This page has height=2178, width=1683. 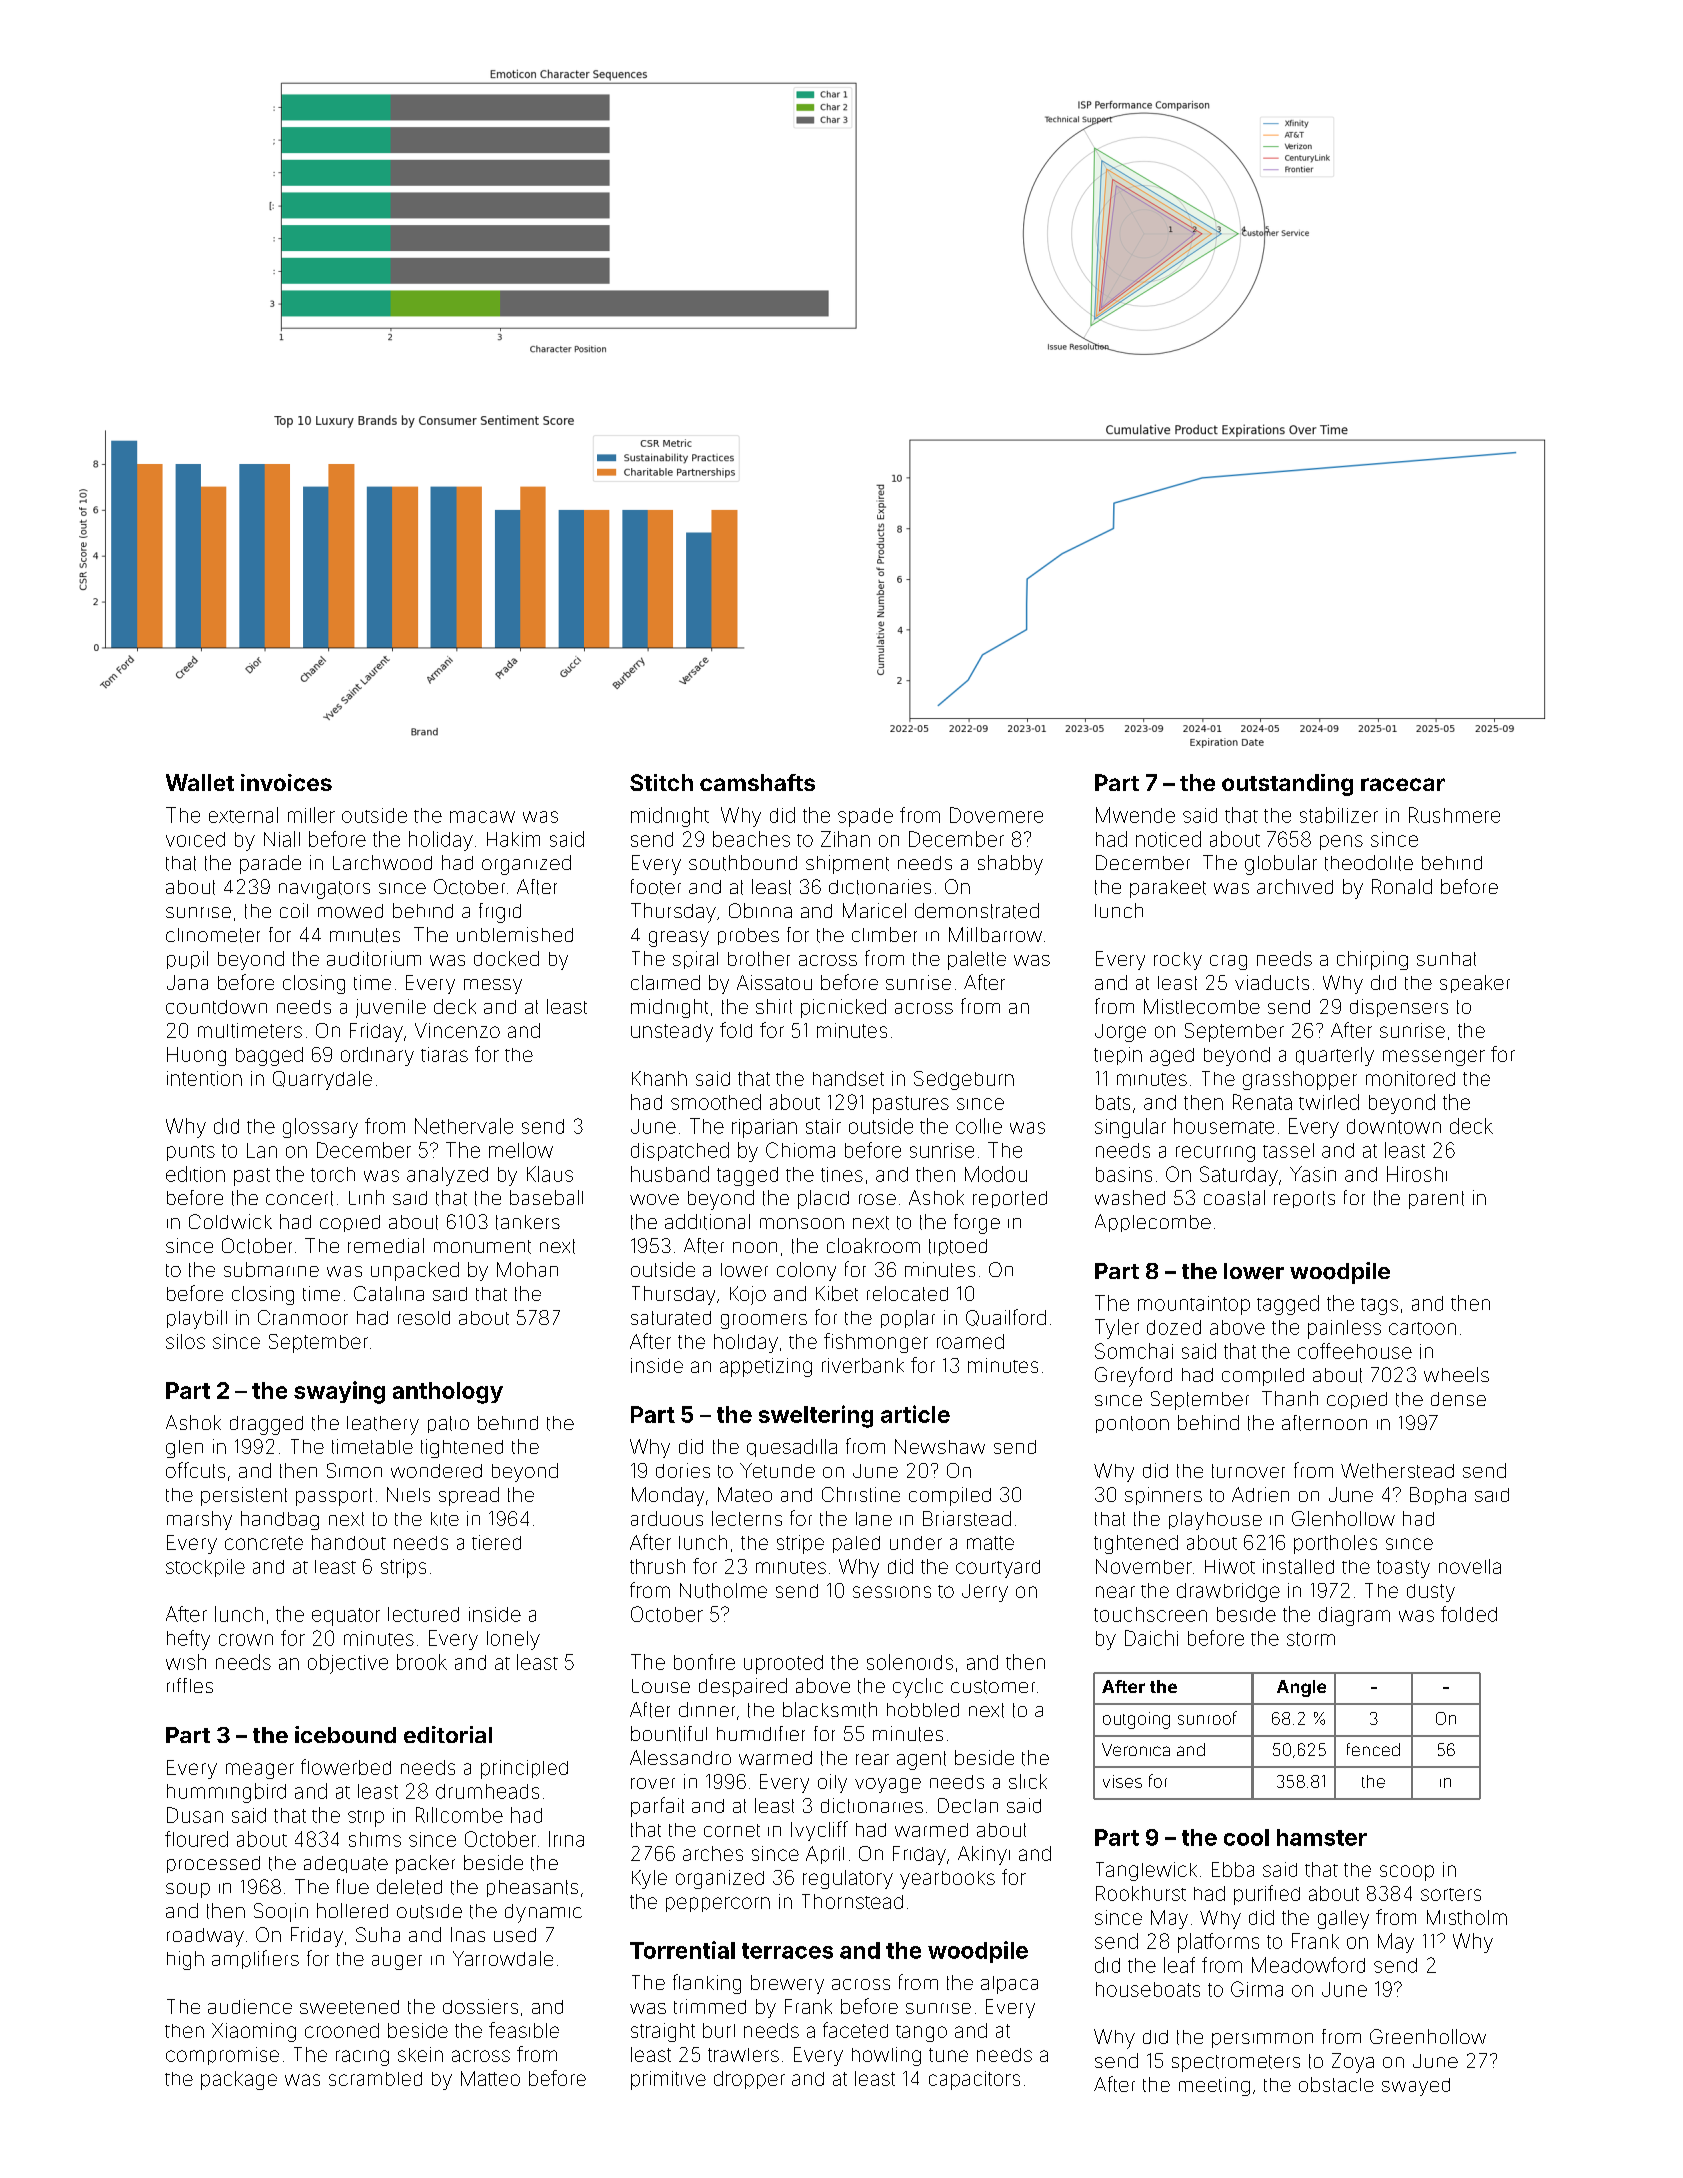 I want to click on hefty, so click(x=188, y=1640).
